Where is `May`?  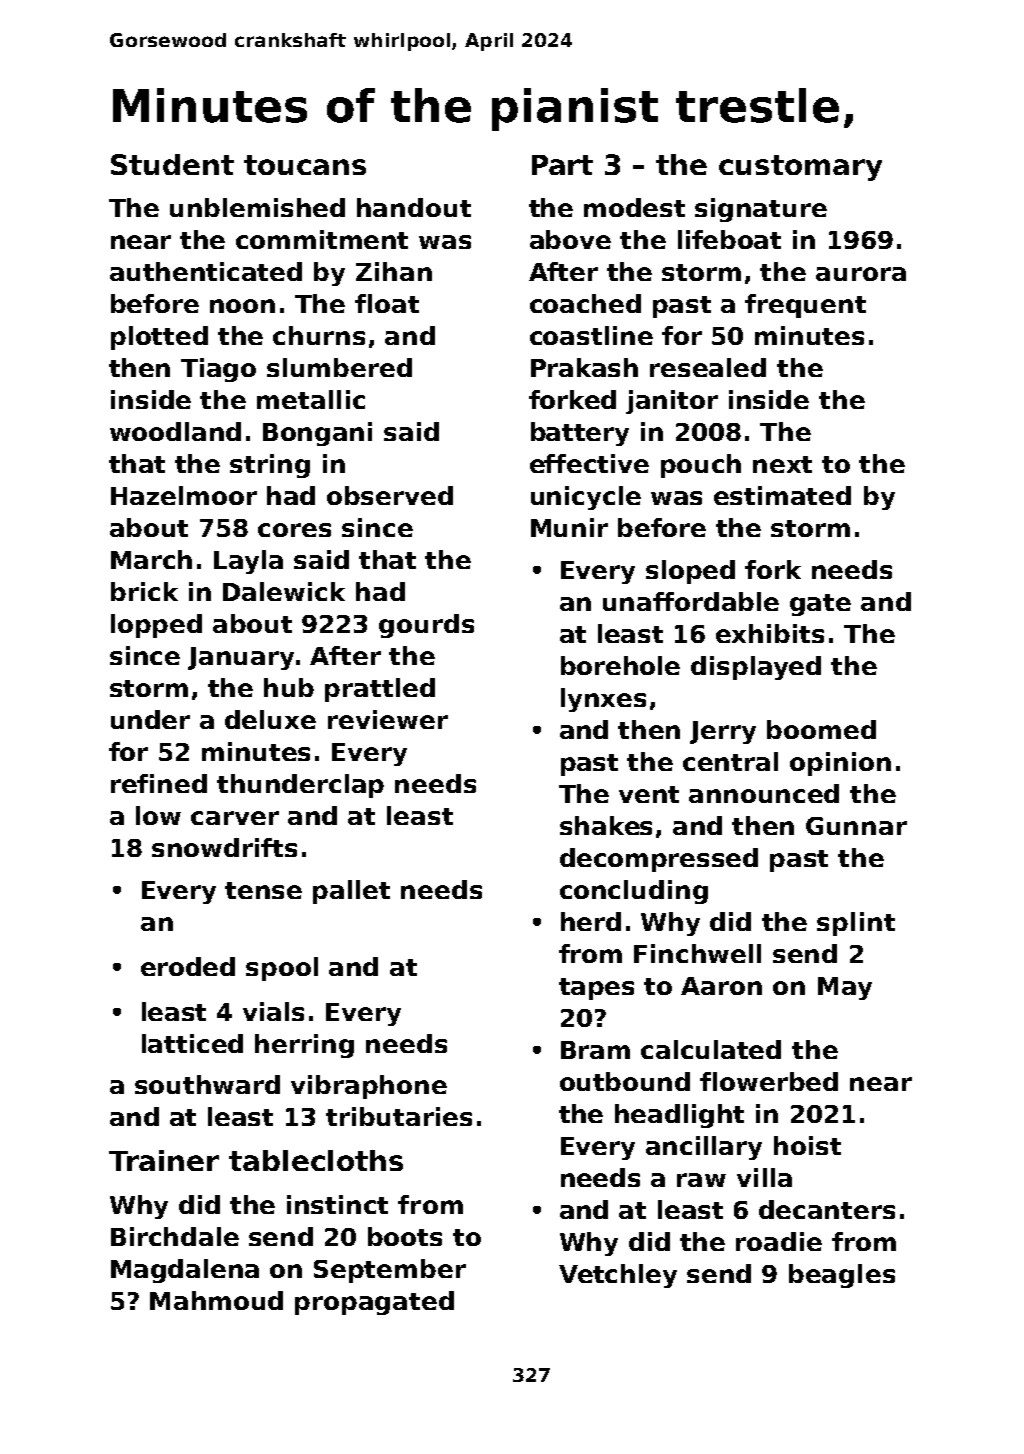
May is located at coordinates (845, 988).
